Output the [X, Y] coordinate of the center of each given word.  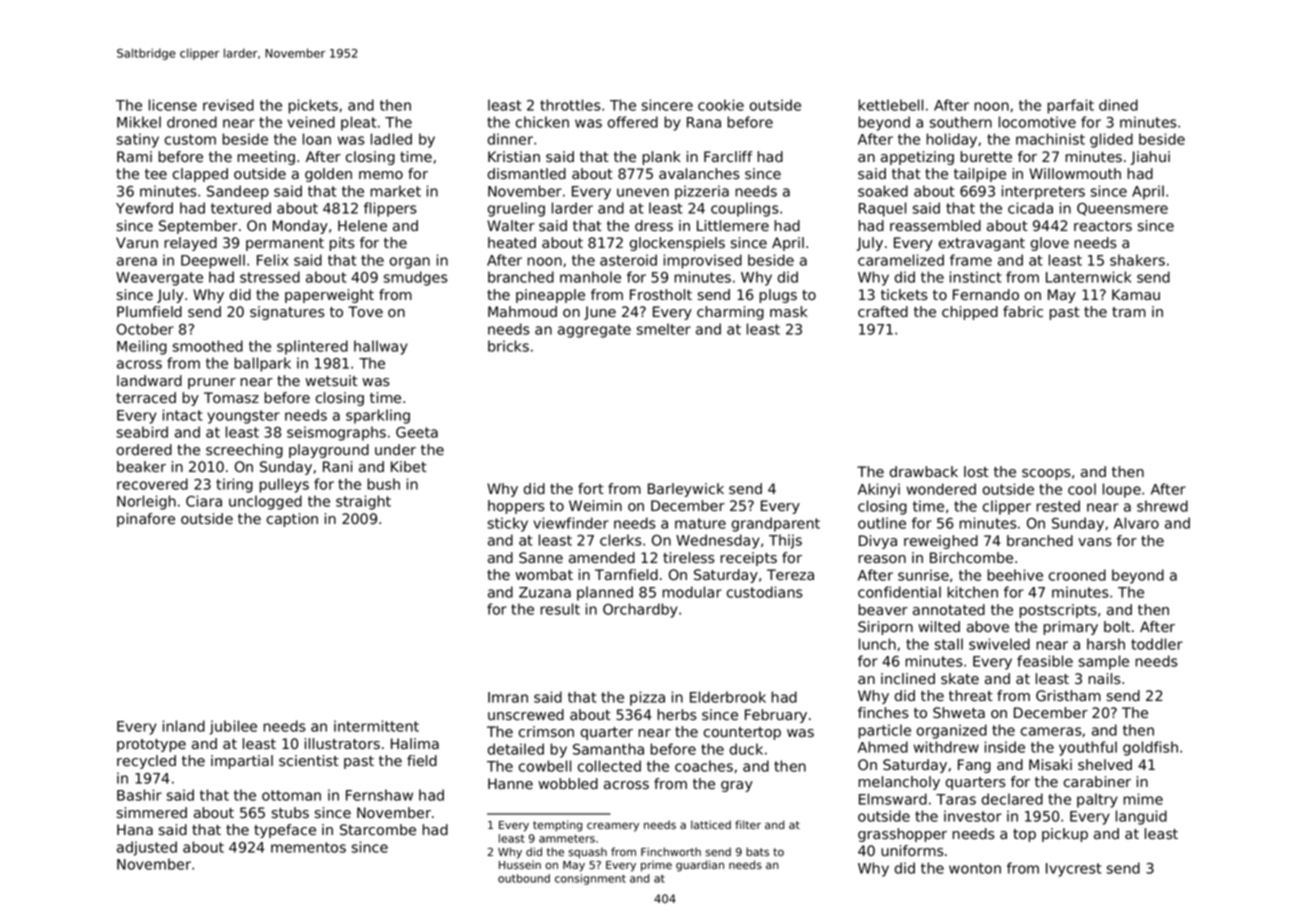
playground [329, 451]
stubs [290, 813]
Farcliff [728, 157]
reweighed [941, 542]
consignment [590, 879]
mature [700, 523]
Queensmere [1122, 209]
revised [228, 105]
